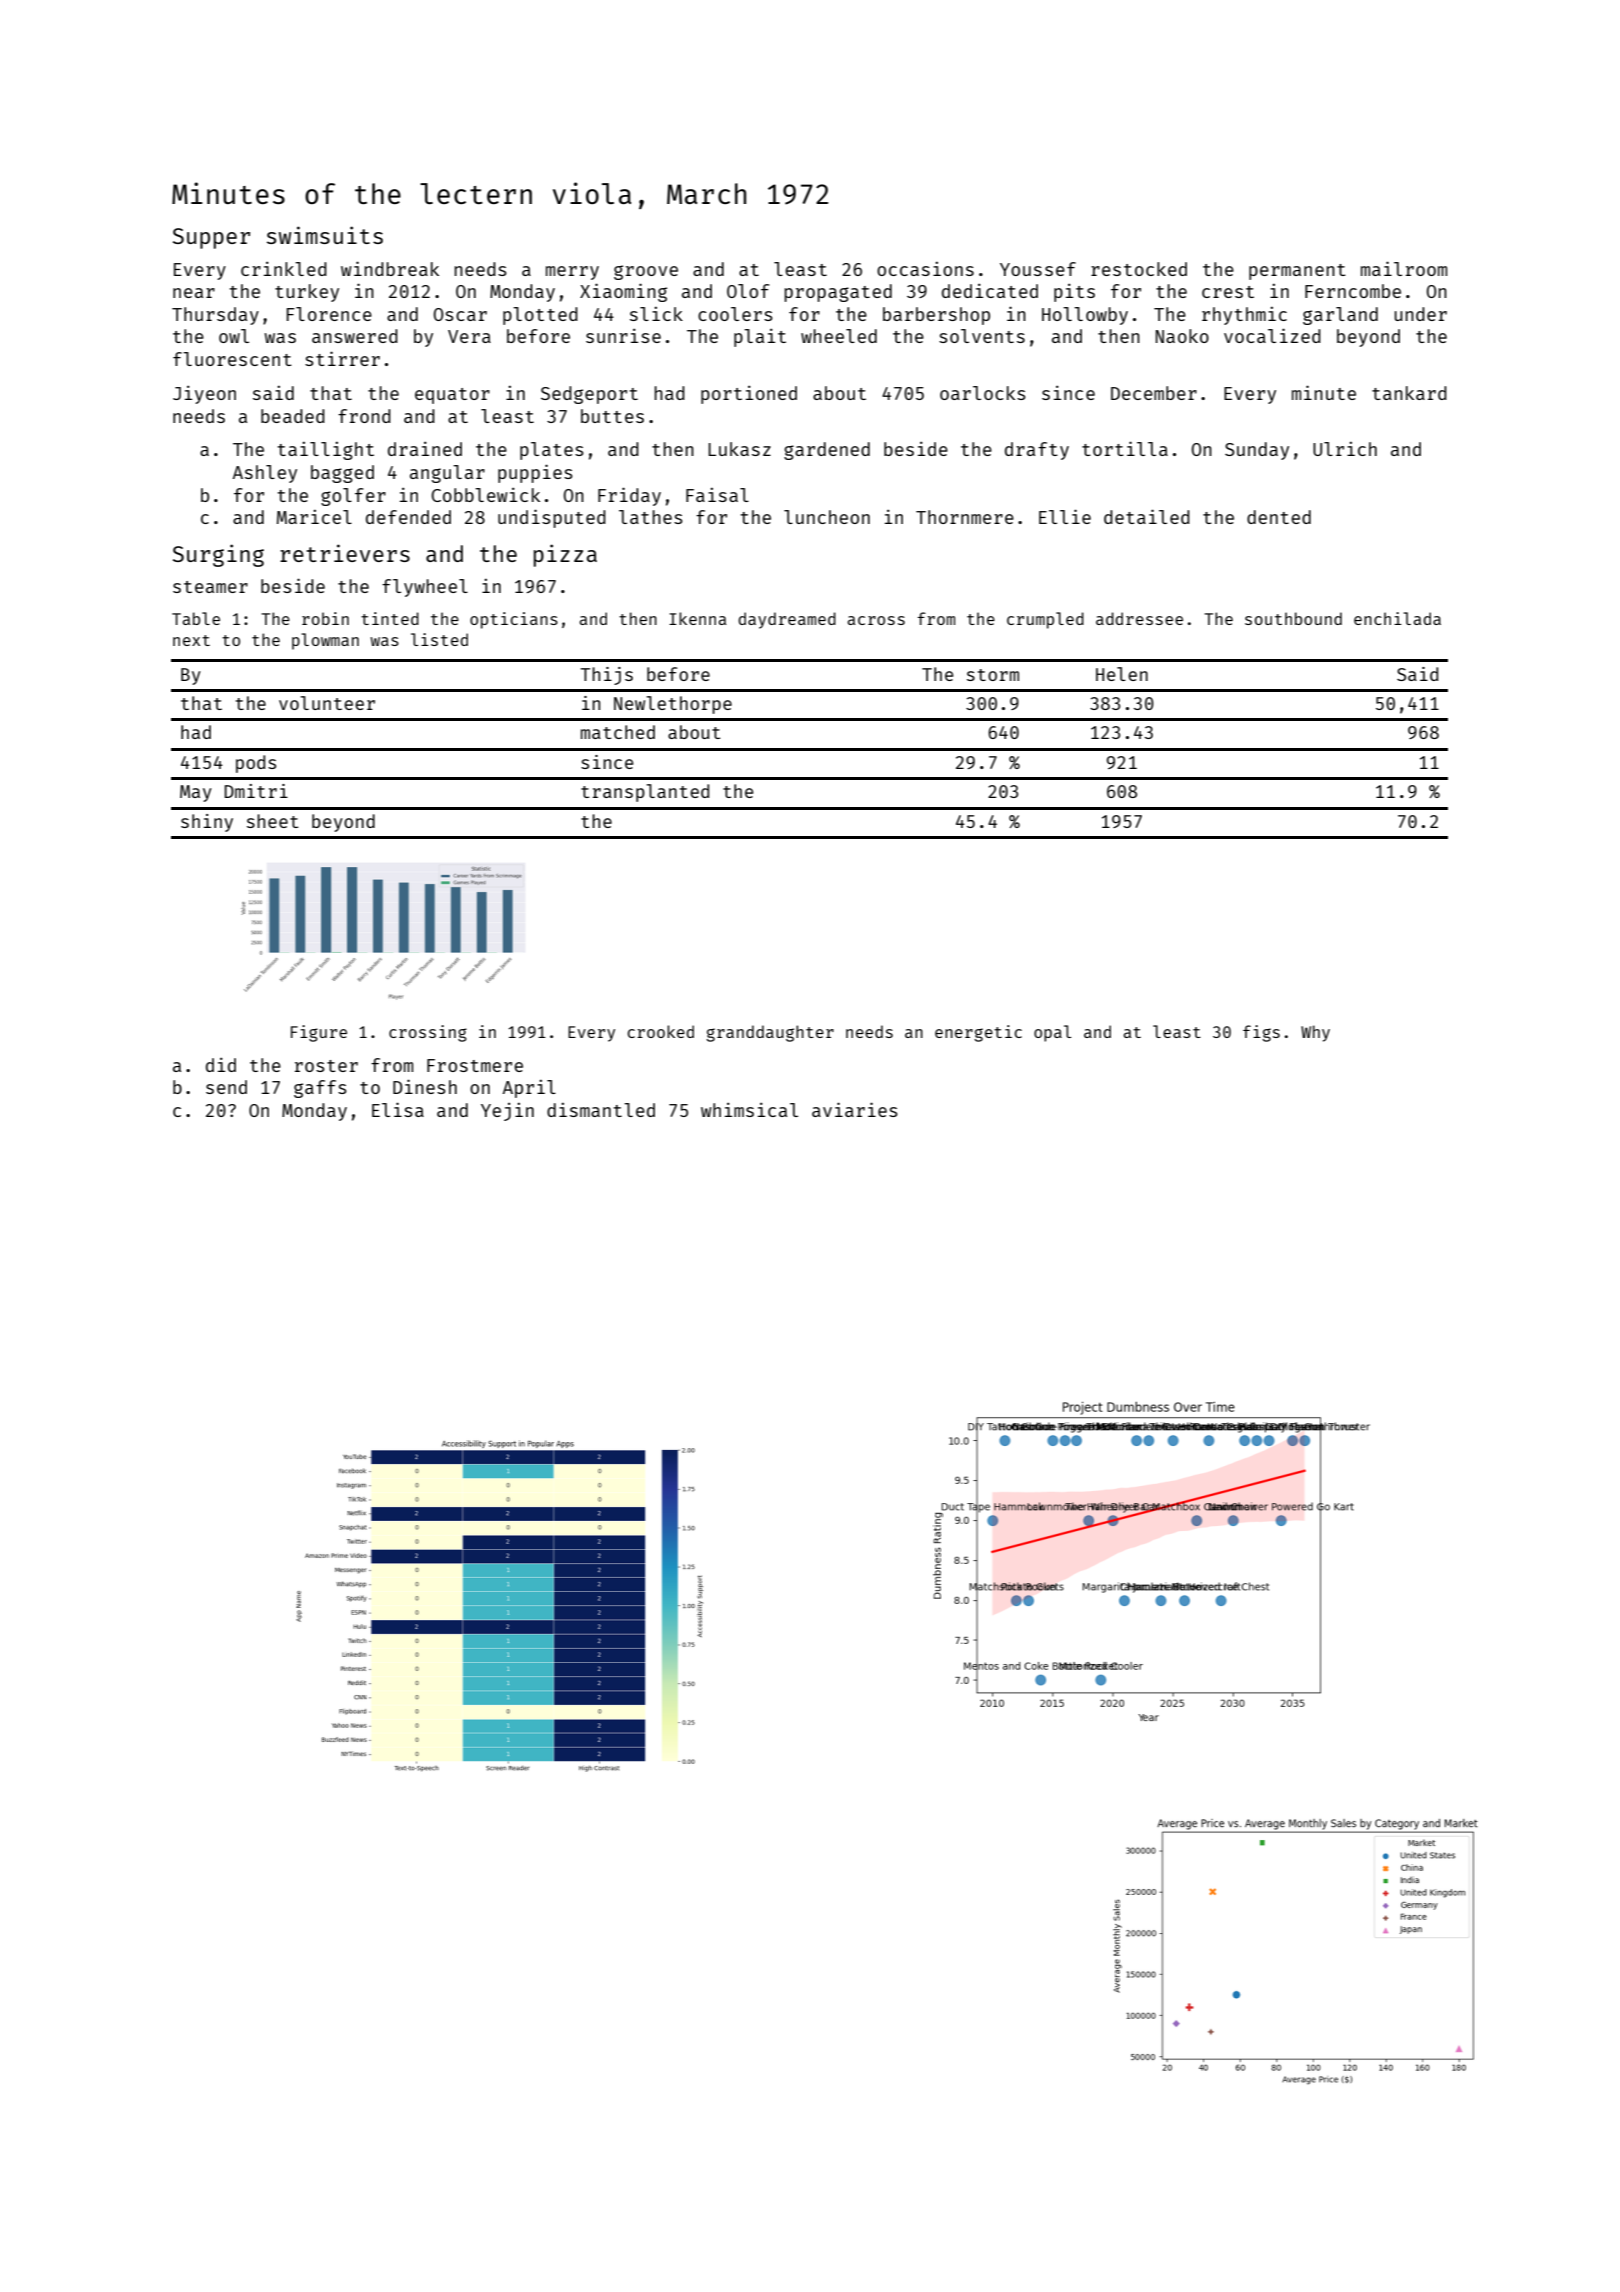 This screenshot has height=2292, width=1620. What do you see at coordinates (925, 268) in the screenshot?
I see `occasions` at bounding box center [925, 268].
